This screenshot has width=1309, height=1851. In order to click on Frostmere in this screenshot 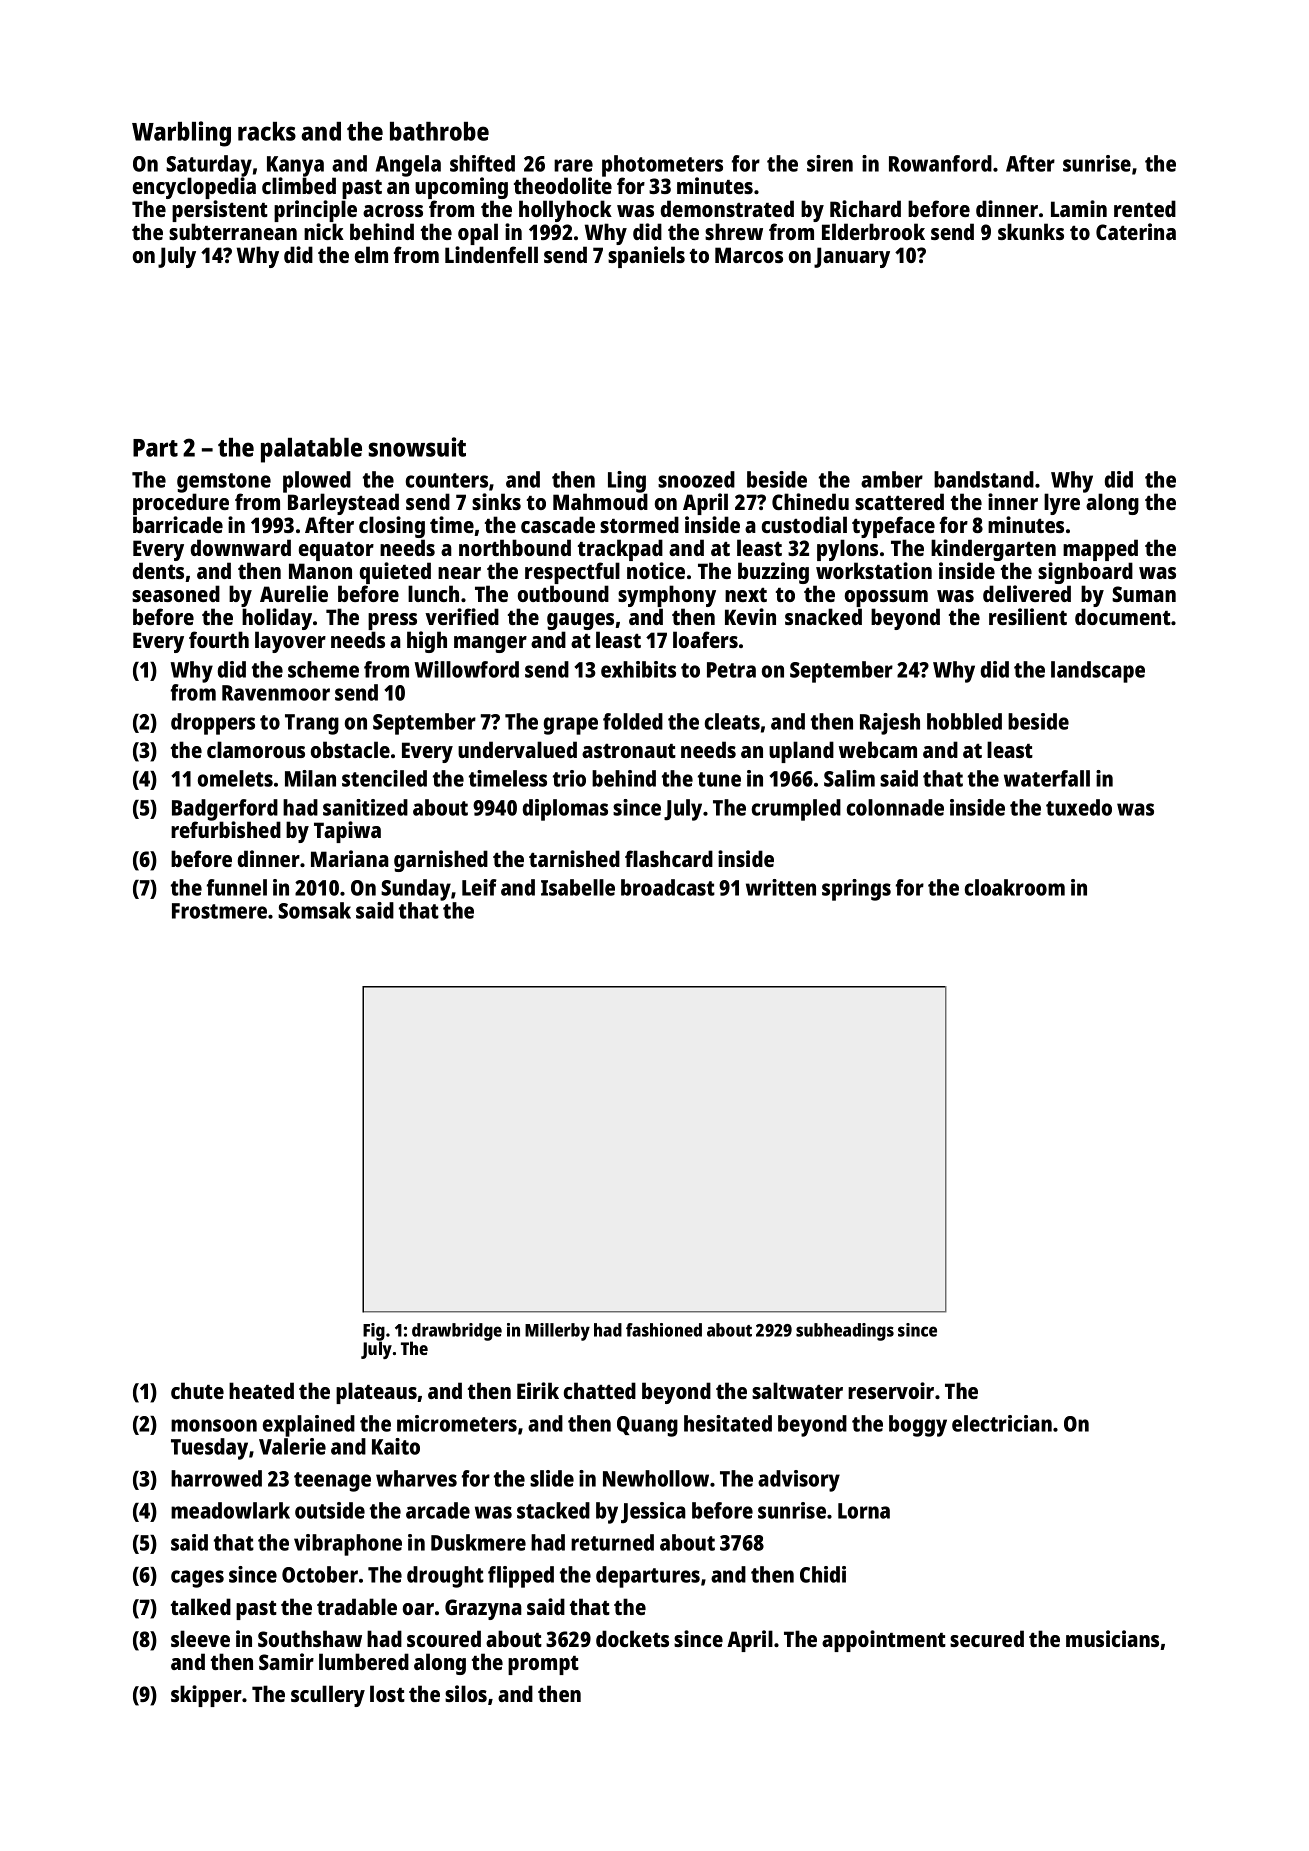, I will do `click(219, 911)`.
